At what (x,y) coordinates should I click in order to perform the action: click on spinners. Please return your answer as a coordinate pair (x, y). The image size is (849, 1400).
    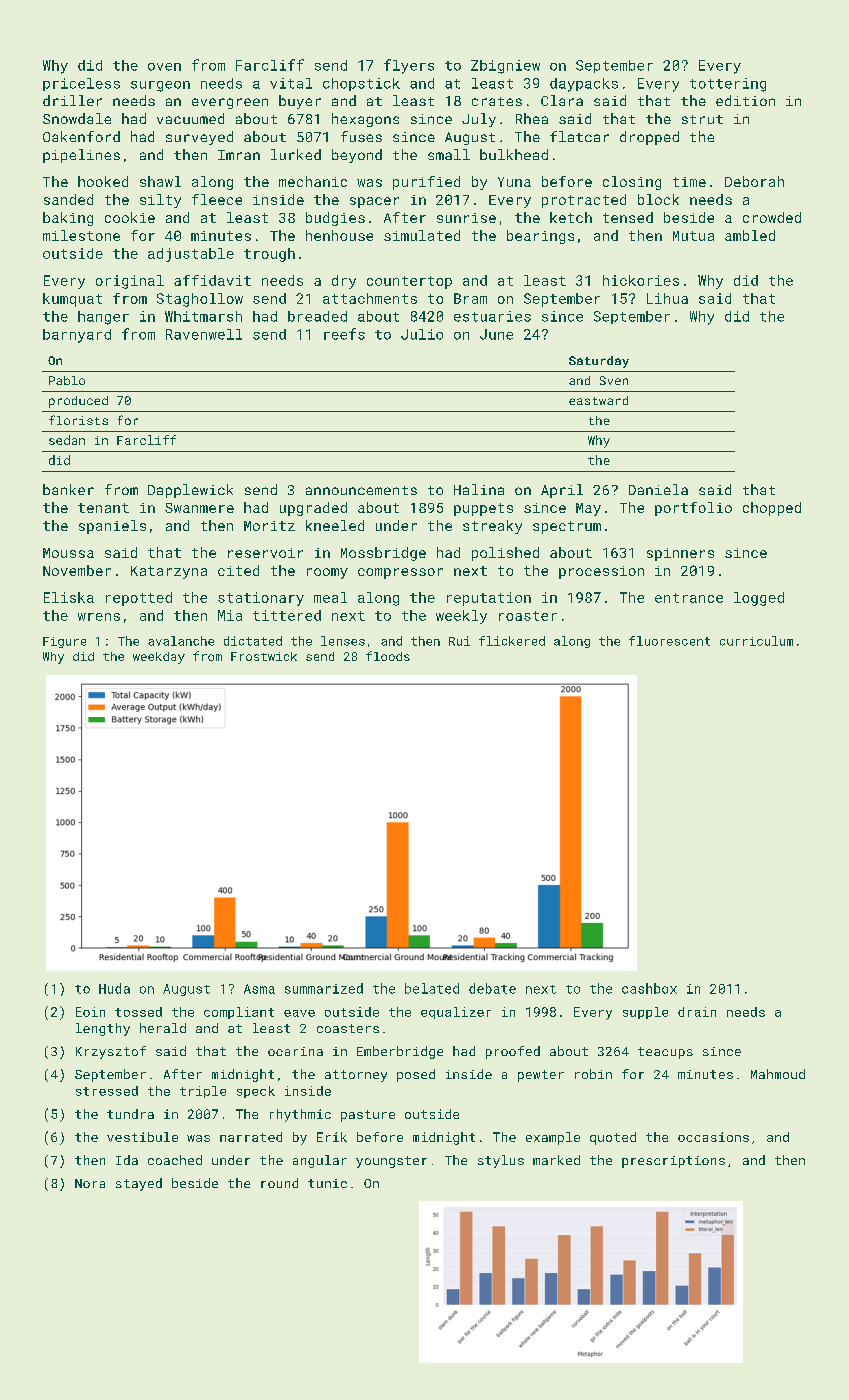
    Looking at the image, I should click on (680, 554).
